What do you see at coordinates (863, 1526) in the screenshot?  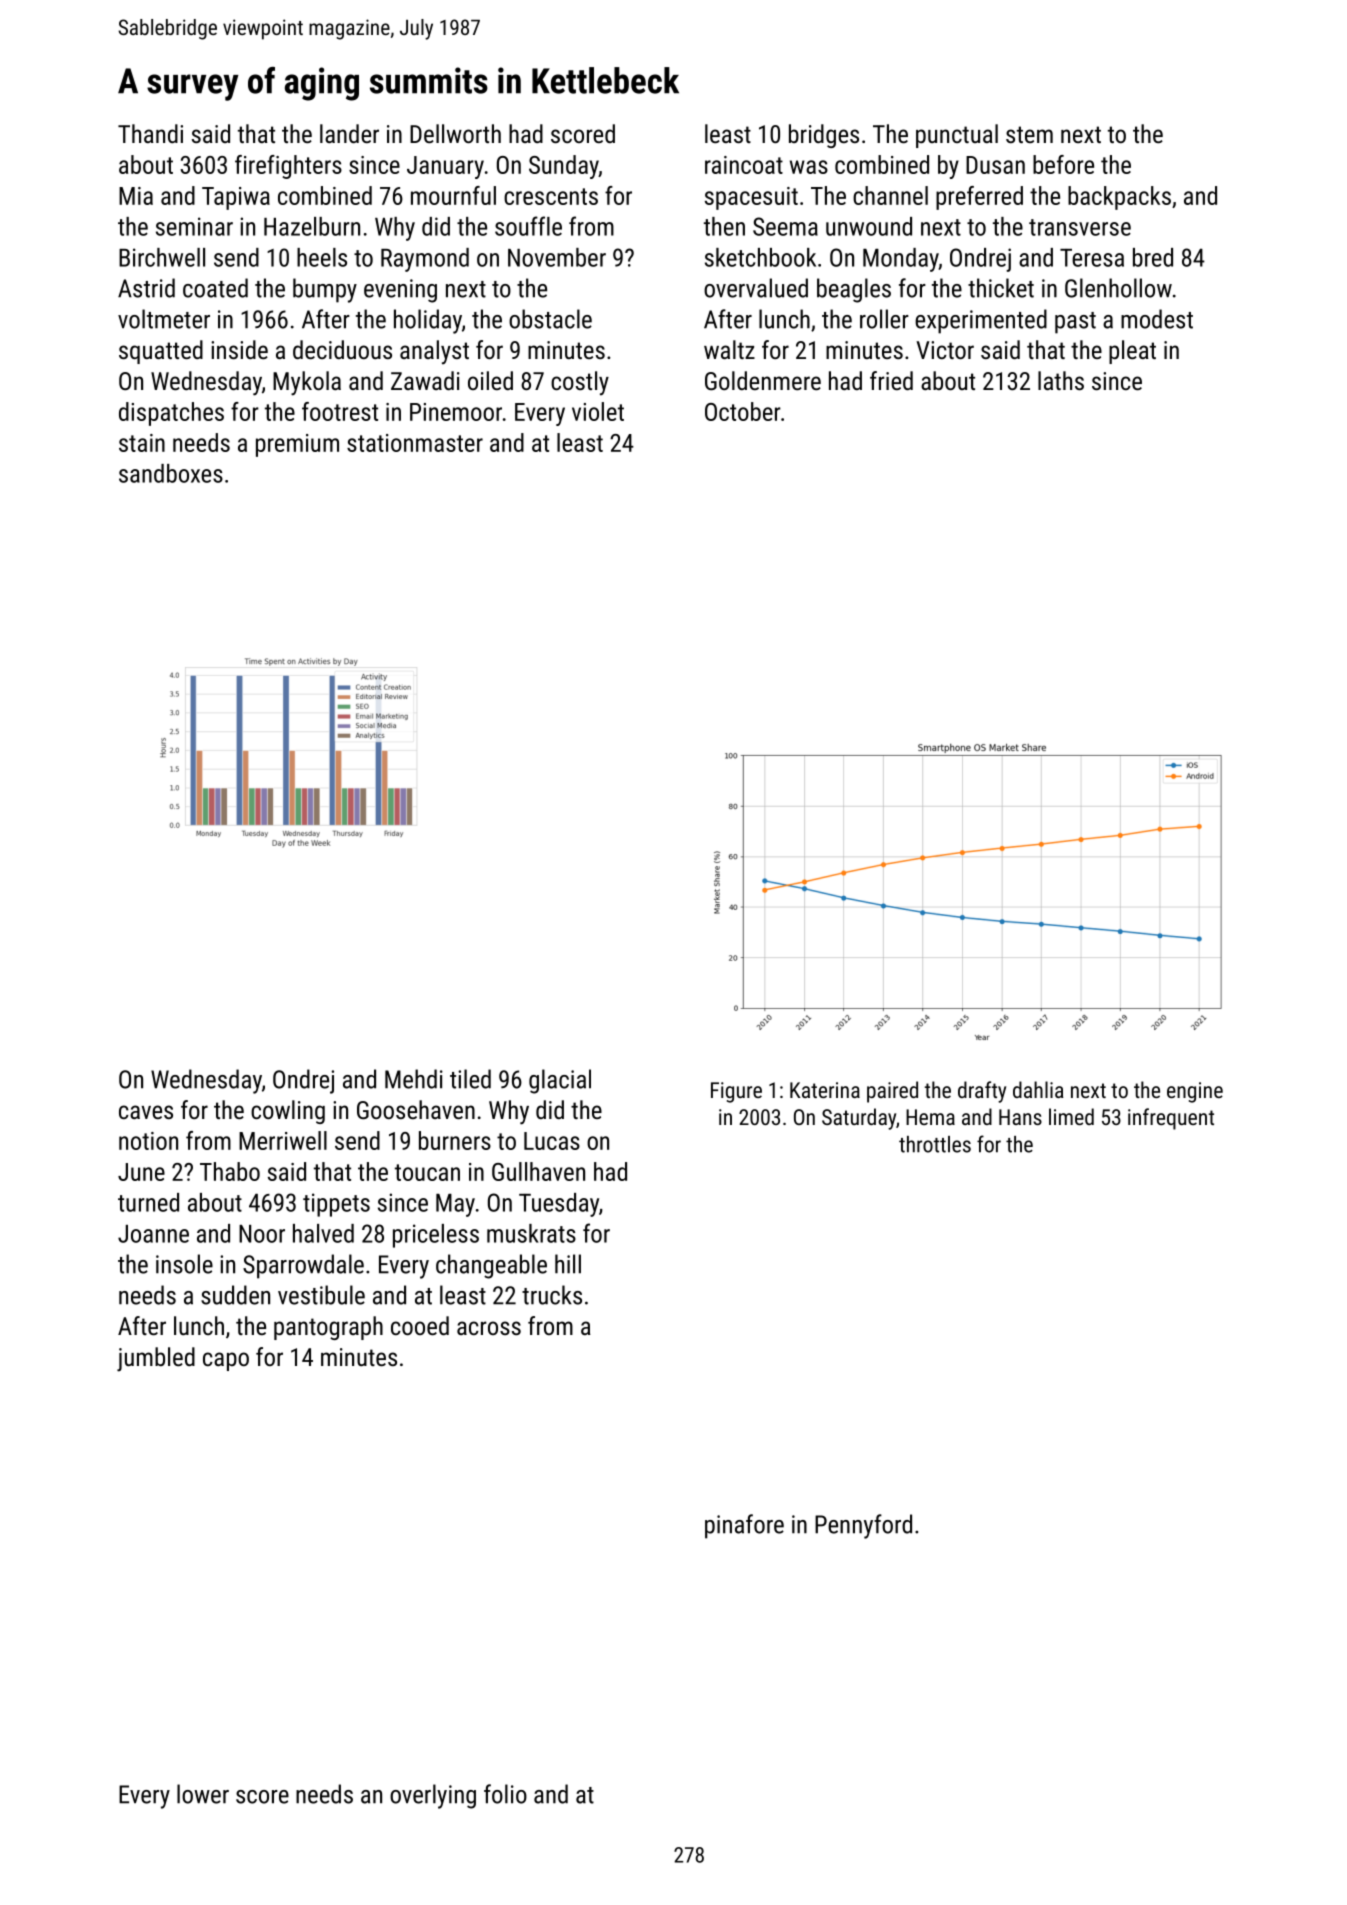 I see `Pennyford` at bounding box center [863, 1526].
